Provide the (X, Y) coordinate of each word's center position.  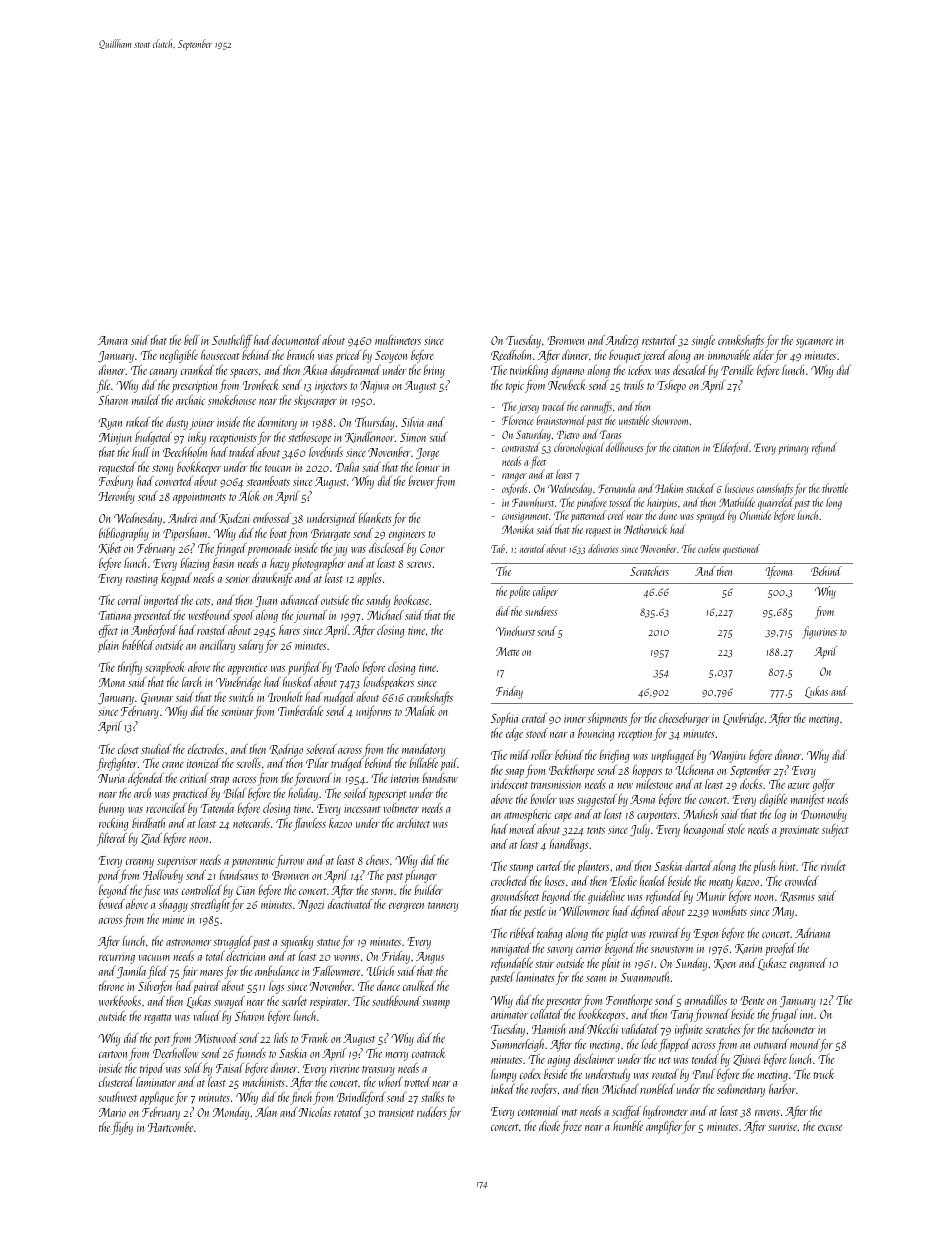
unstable (634, 420)
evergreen (406, 907)
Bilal (235, 793)
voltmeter (401, 808)
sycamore (814, 343)
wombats (729, 911)
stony (162, 470)
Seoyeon (391, 357)
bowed (112, 904)
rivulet (833, 866)
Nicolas (315, 1112)
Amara (113, 340)
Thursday (375, 423)
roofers (544, 1090)
